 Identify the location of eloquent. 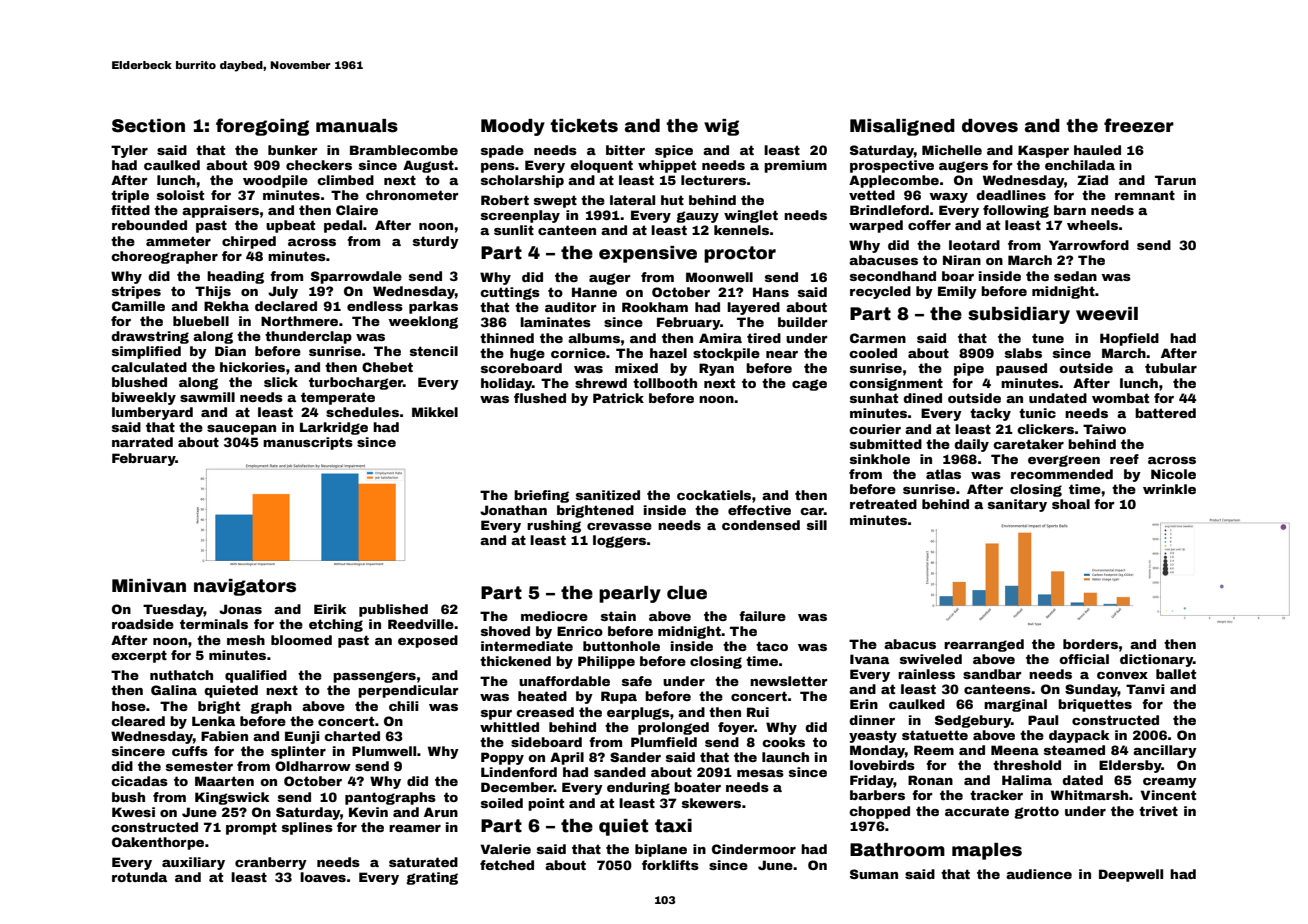
(601, 166).
